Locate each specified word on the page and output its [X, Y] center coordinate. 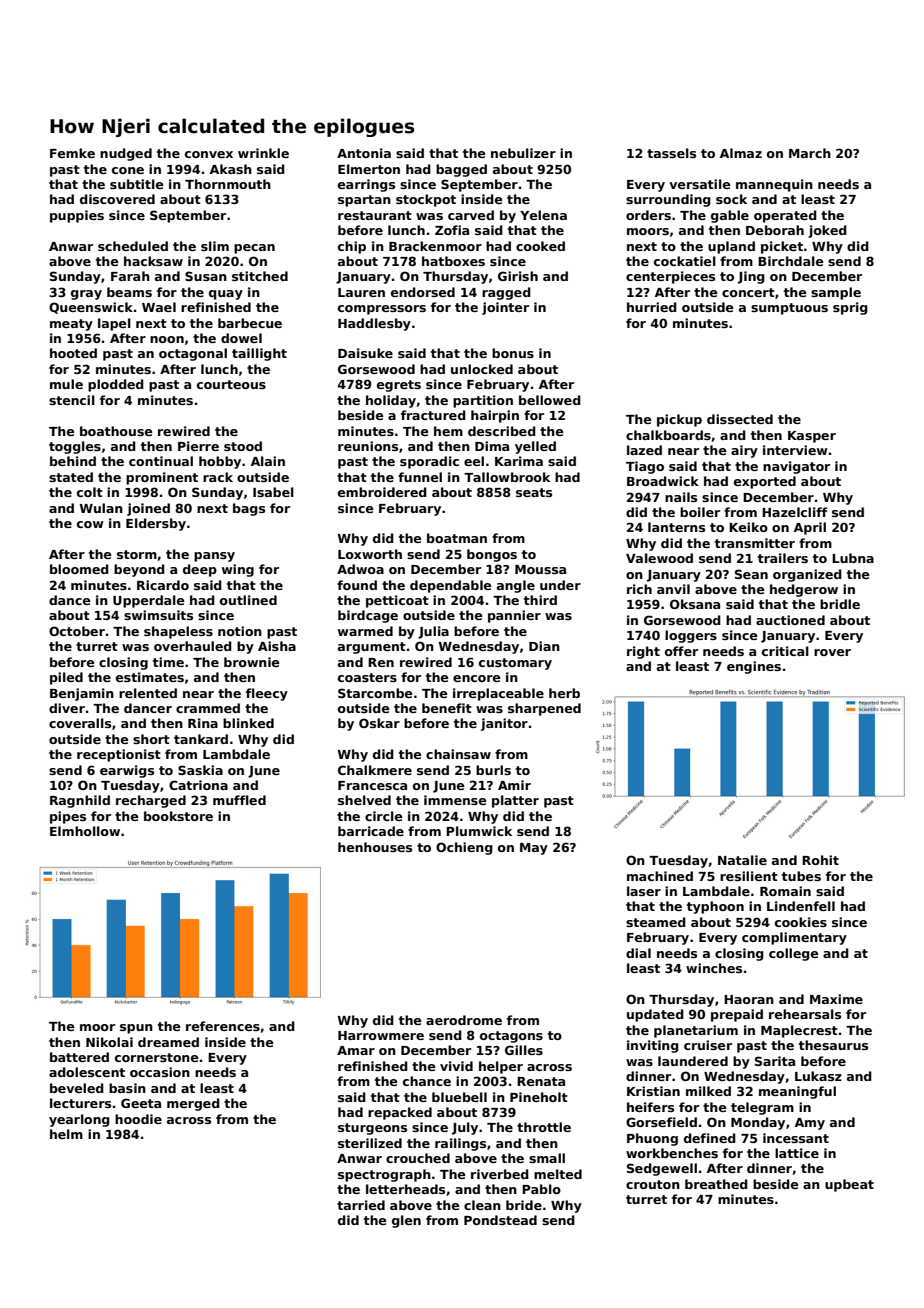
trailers [783, 558]
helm [66, 1134]
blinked [248, 723]
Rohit [820, 860]
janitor [504, 724]
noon [167, 339]
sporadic [429, 462]
